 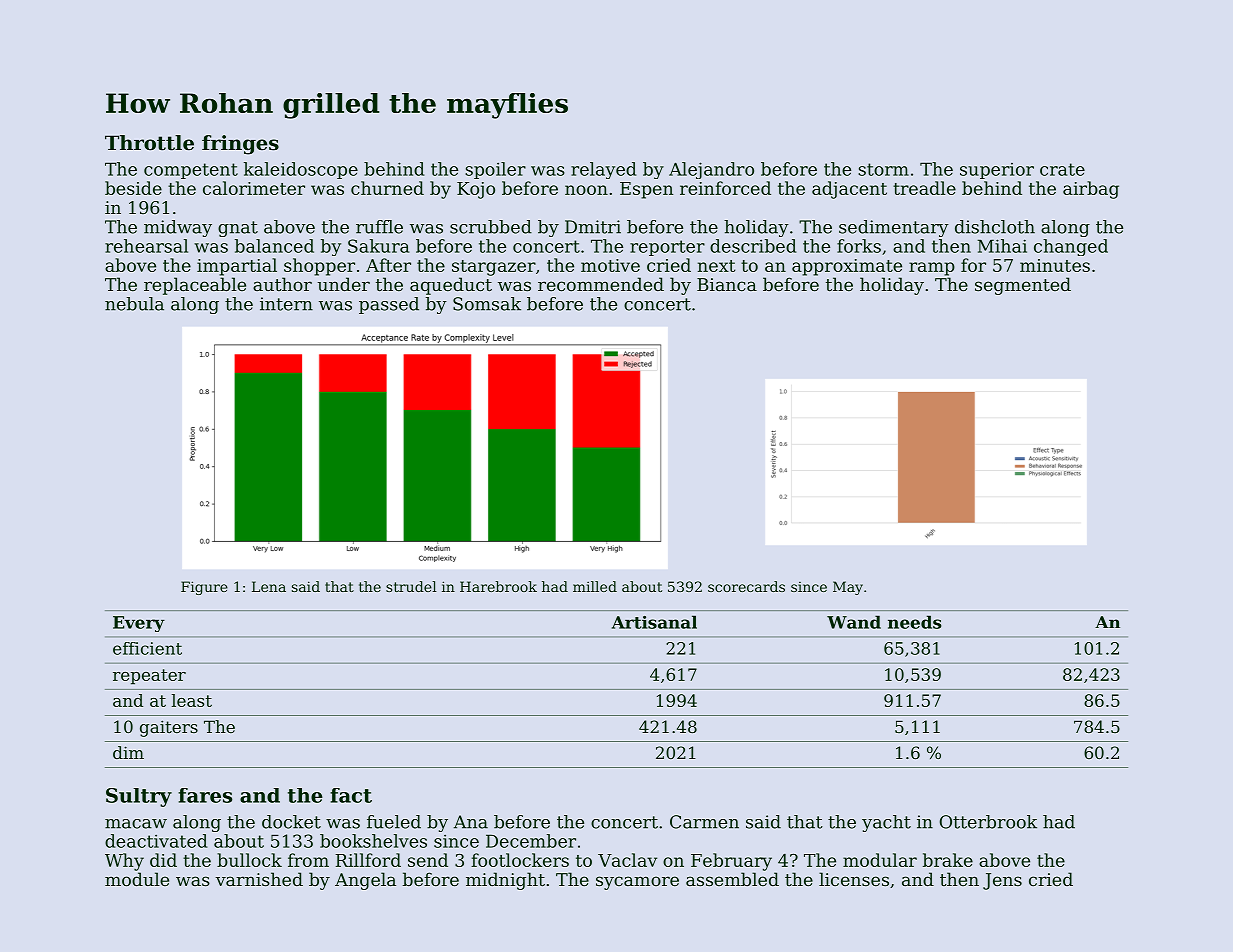 I want to click on relayed, so click(x=603, y=170).
